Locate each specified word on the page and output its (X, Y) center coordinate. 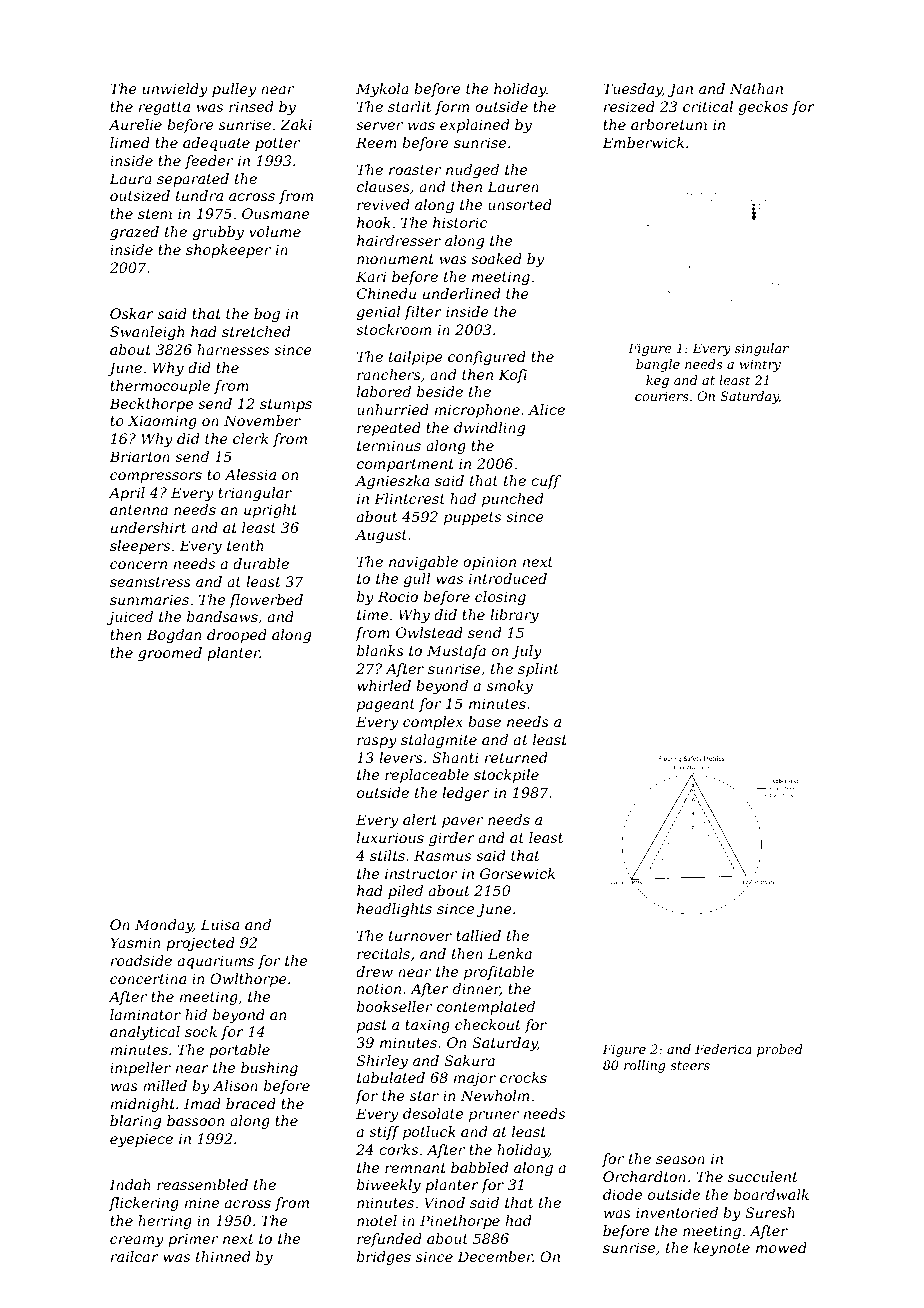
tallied (478, 935)
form (452, 108)
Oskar (132, 313)
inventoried (677, 1212)
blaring (135, 1122)
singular (762, 349)
